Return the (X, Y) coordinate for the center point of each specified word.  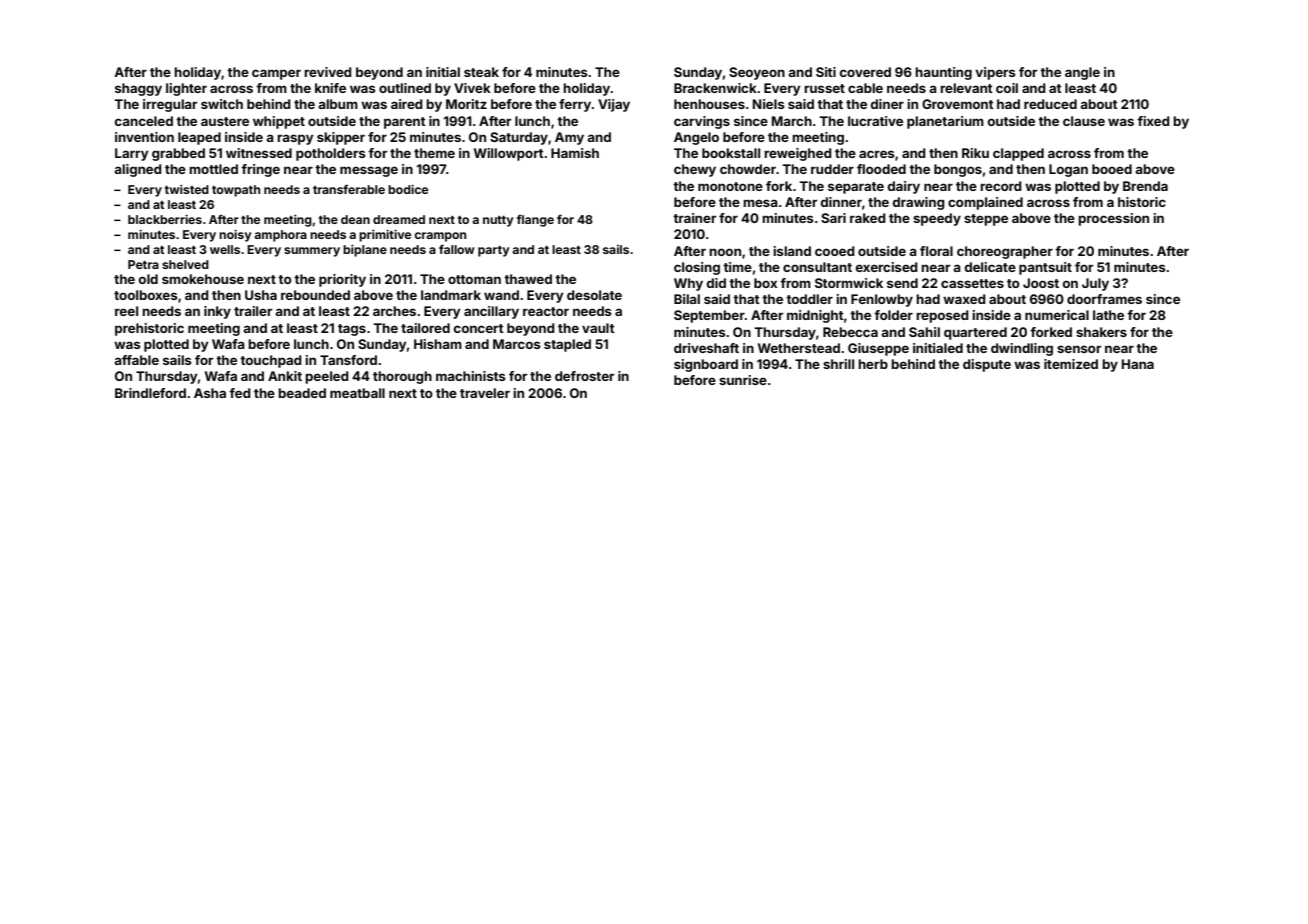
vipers (995, 73)
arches (394, 311)
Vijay (614, 105)
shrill (838, 364)
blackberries (165, 219)
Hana (1138, 364)
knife (330, 88)
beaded (302, 393)
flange (535, 221)
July (1095, 284)
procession (1113, 219)
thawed (528, 279)
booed (1112, 169)
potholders (331, 154)
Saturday (519, 138)
